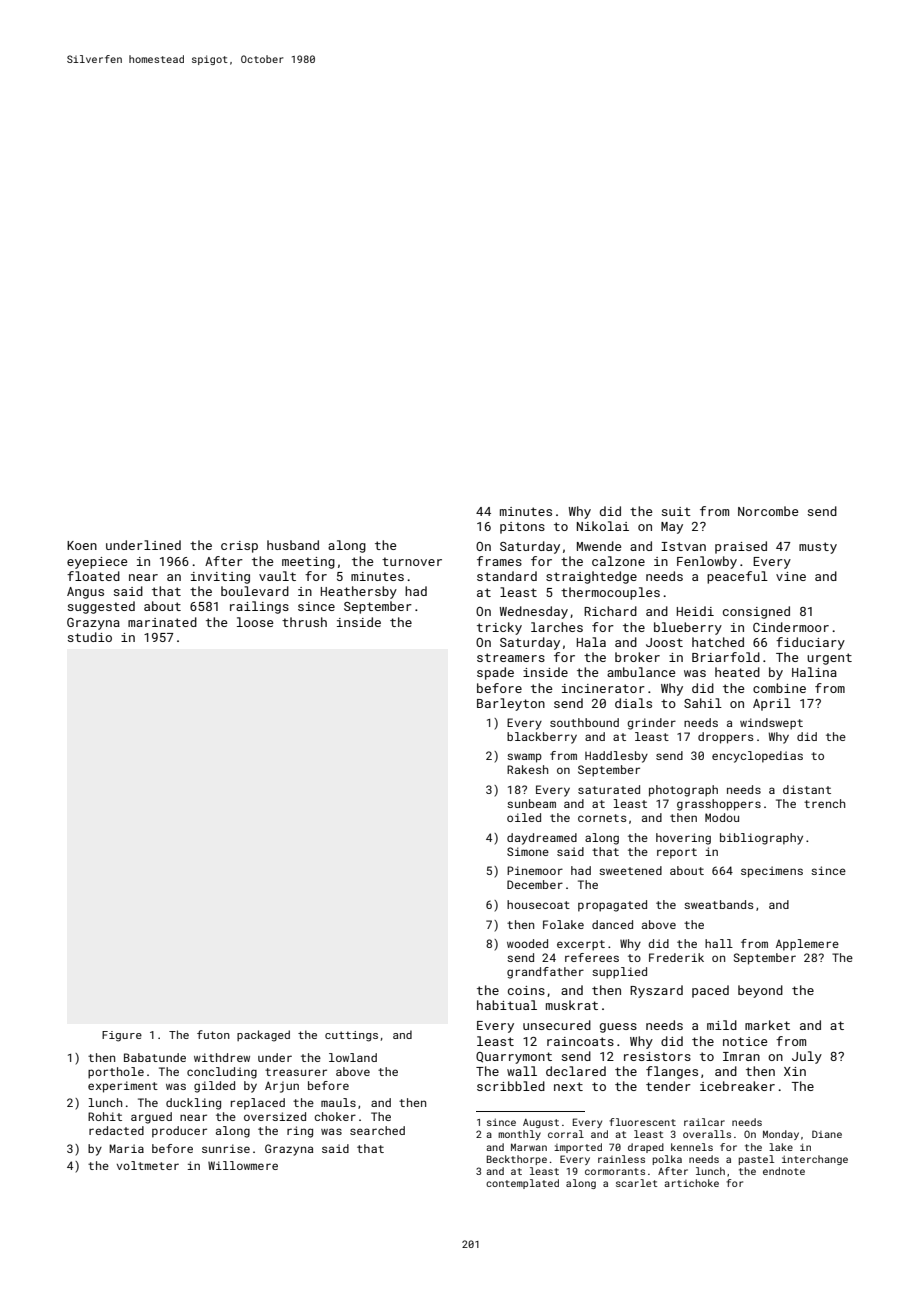  What do you see at coordinates (522, 1184) in the screenshot?
I see `contemplated` at bounding box center [522, 1184].
